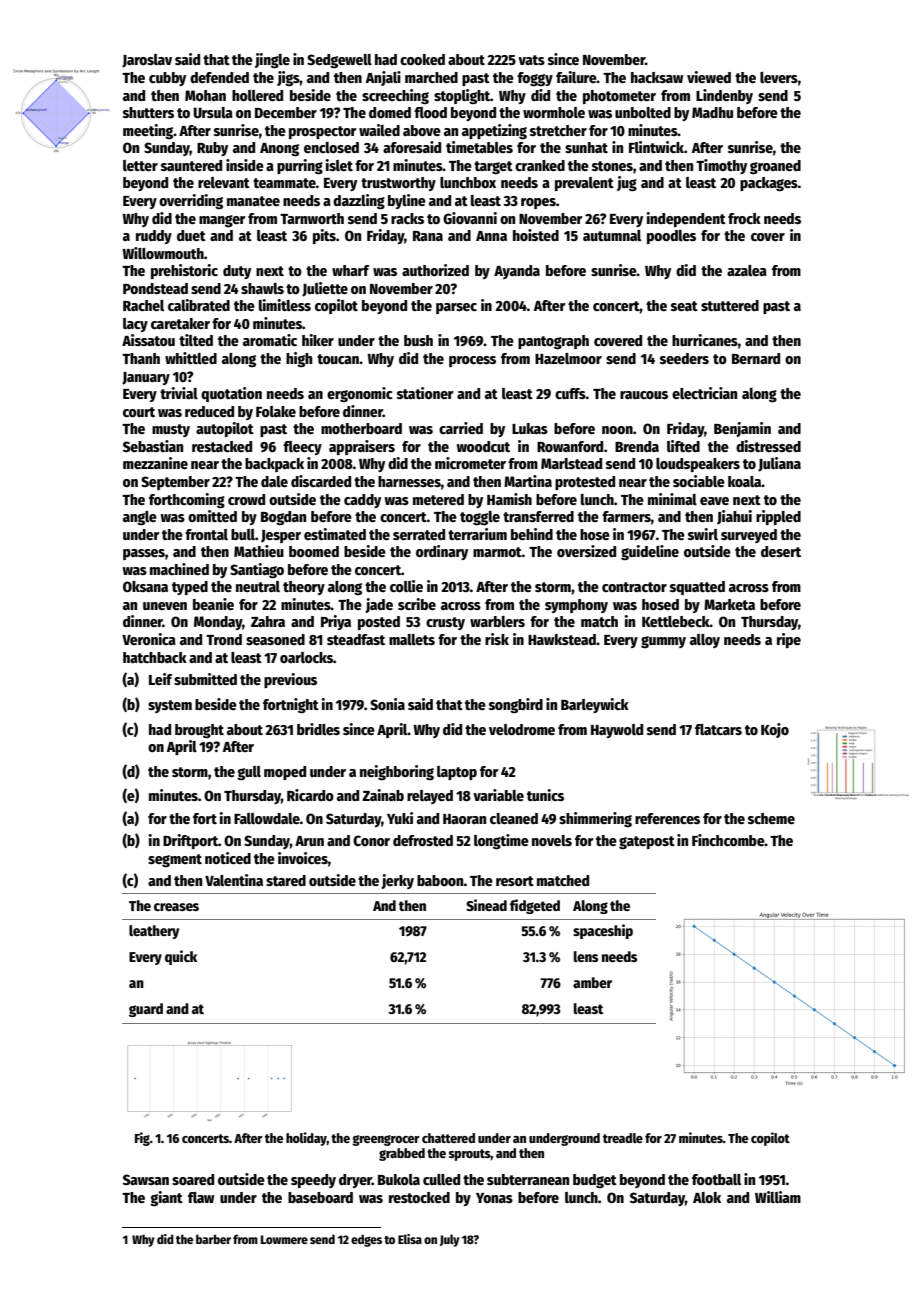  I want to click on Jaroslav, so click(147, 61).
